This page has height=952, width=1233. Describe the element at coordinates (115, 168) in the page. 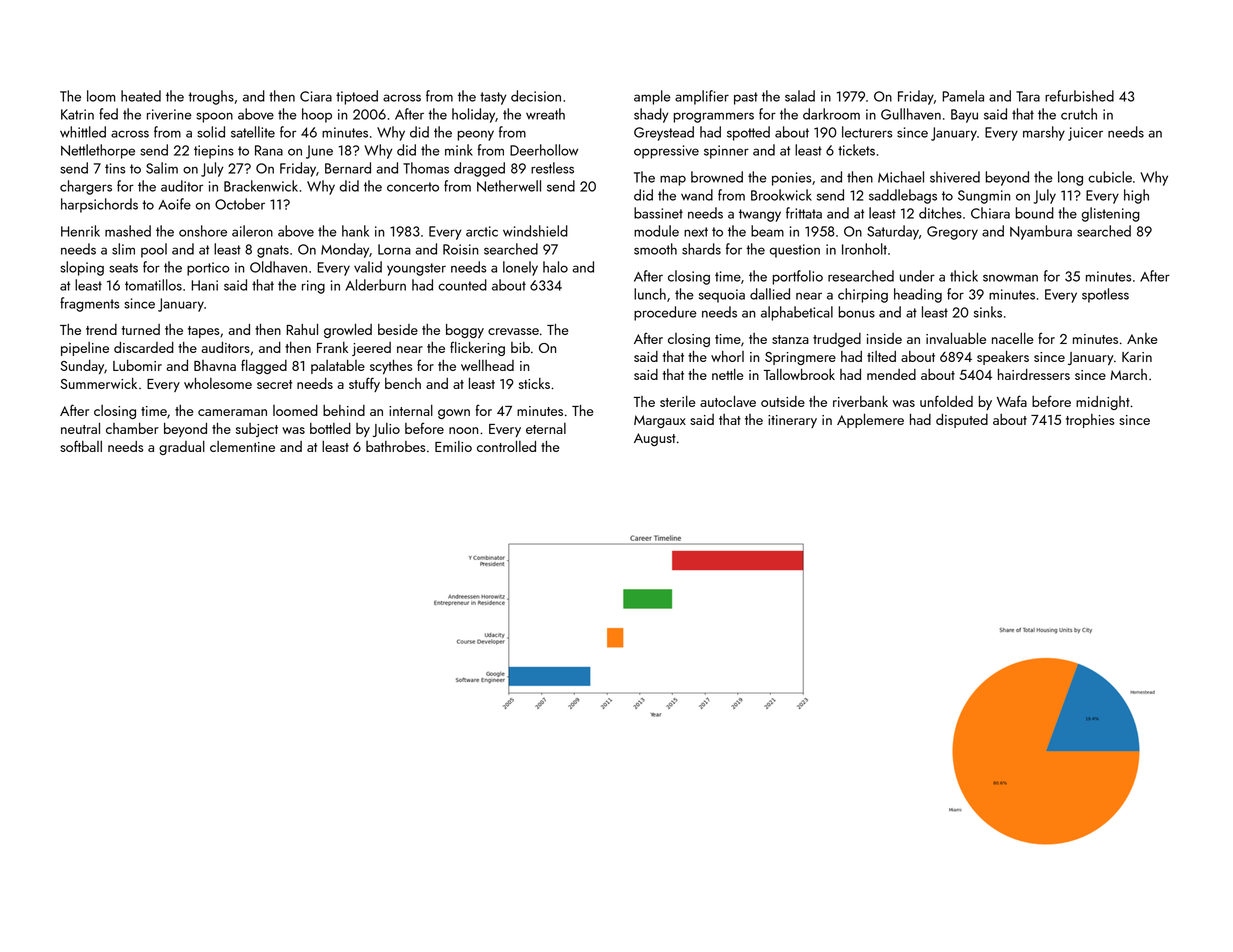

I see `tins` at that location.
